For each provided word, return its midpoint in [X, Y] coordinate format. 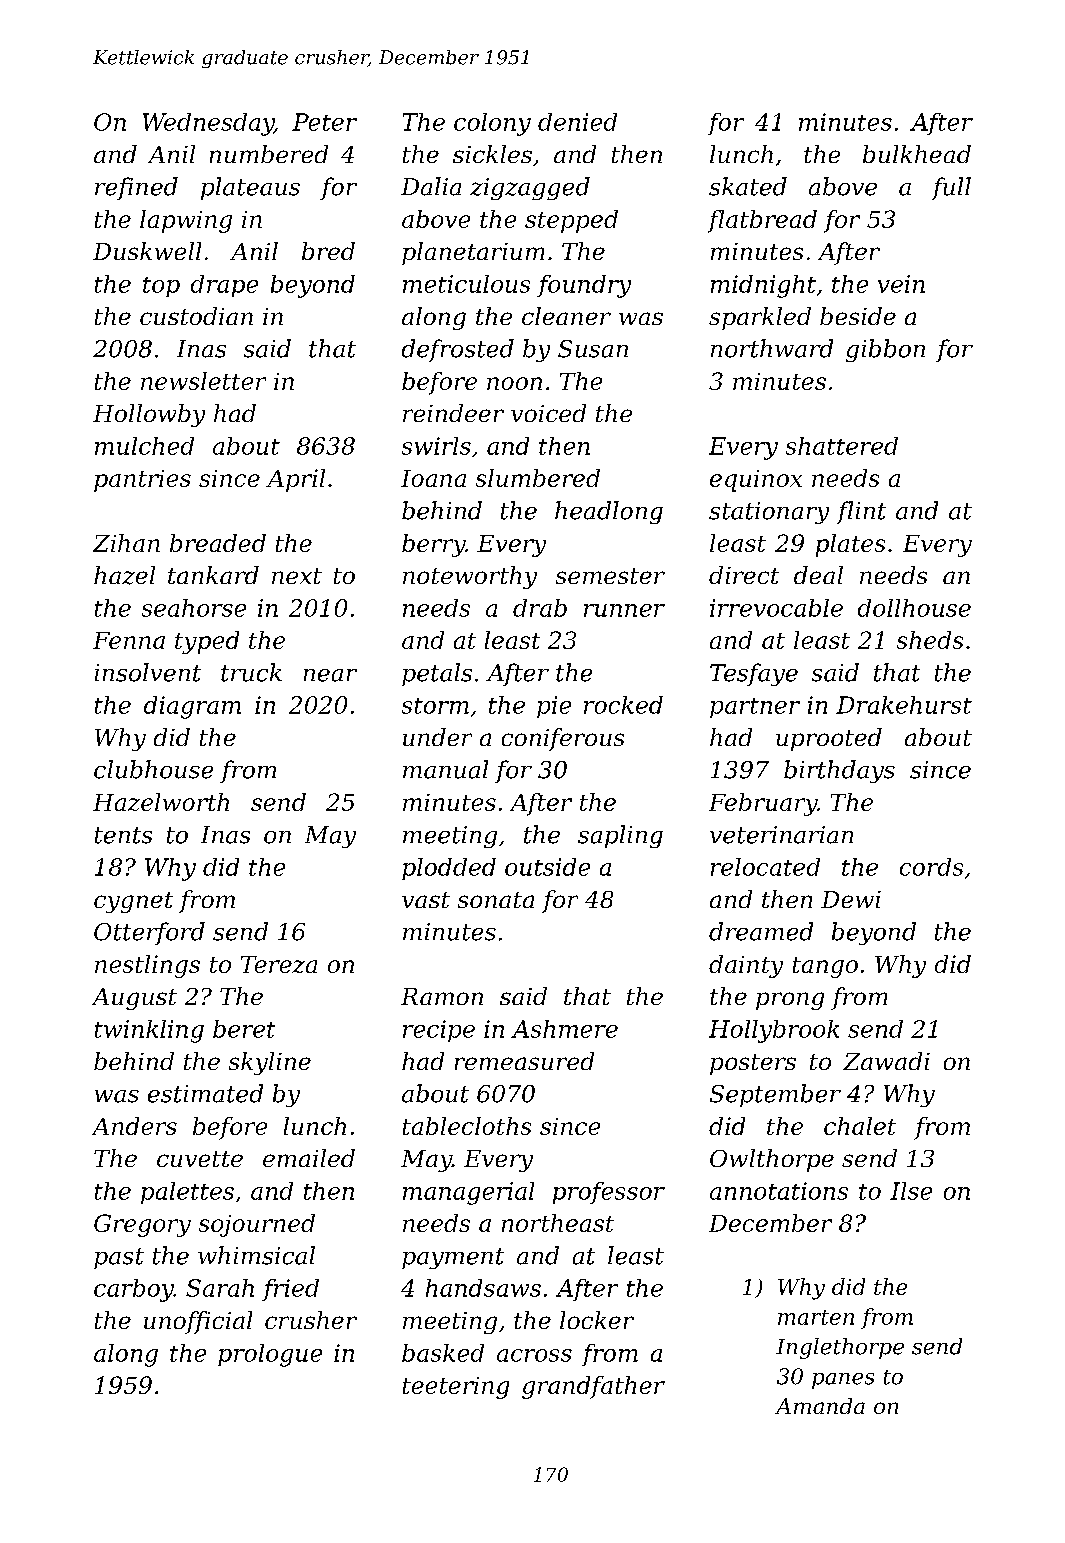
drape [224, 286]
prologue [270, 1355]
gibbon [885, 350]
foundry [584, 286]
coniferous [563, 739]
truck [251, 672]
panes [843, 1381]
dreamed [761, 931]
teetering [456, 1388]
